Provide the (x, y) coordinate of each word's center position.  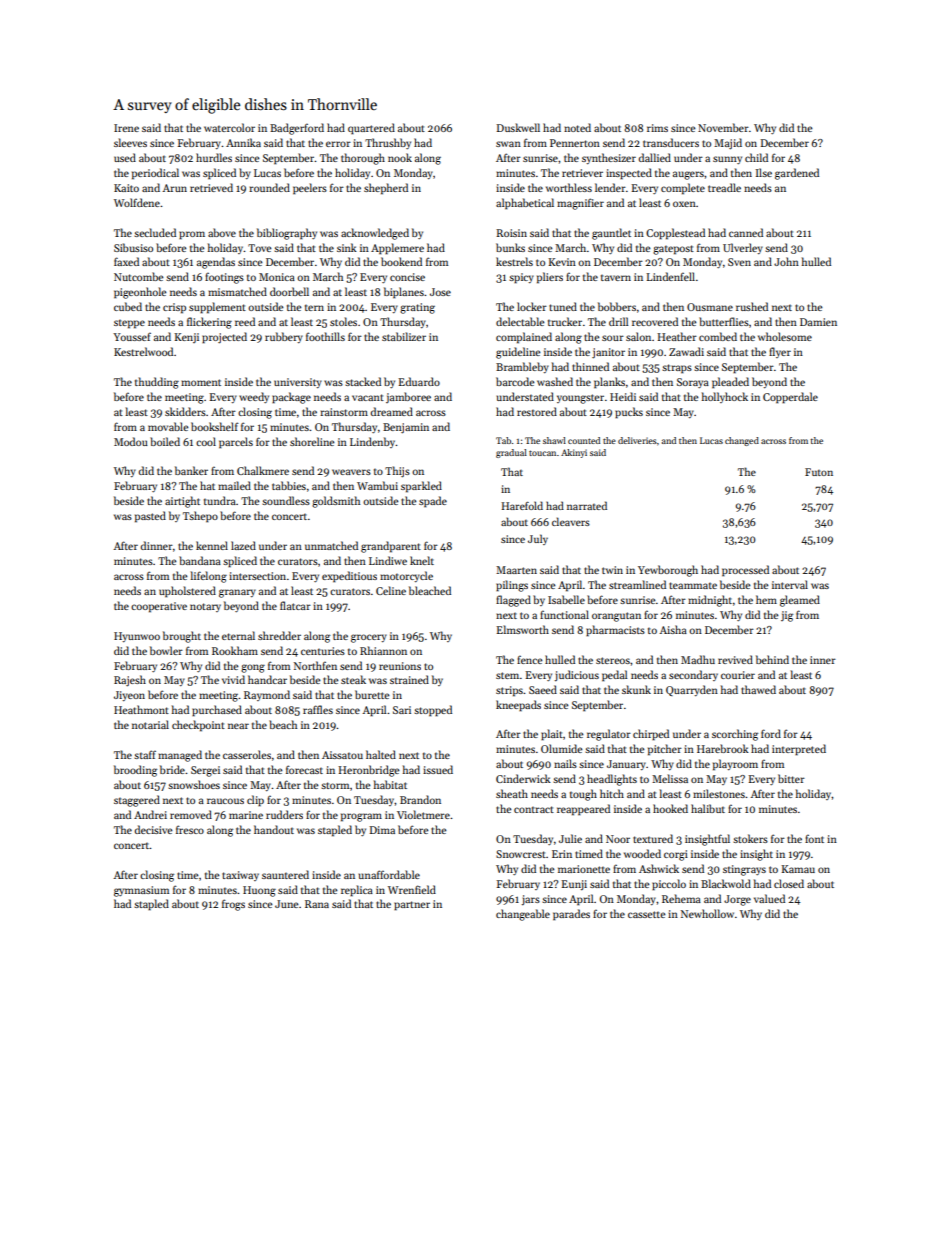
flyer (780, 352)
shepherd (386, 188)
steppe (129, 323)
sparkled (421, 486)
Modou (131, 441)
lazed (243, 545)
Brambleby (522, 367)
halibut (708, 808)
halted (381, 754)
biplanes (404, 293)
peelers (310, 189)
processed (745, 571)
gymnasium (141, 891)
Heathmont (141, 709)
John (786, 261)
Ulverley (743, 248)
